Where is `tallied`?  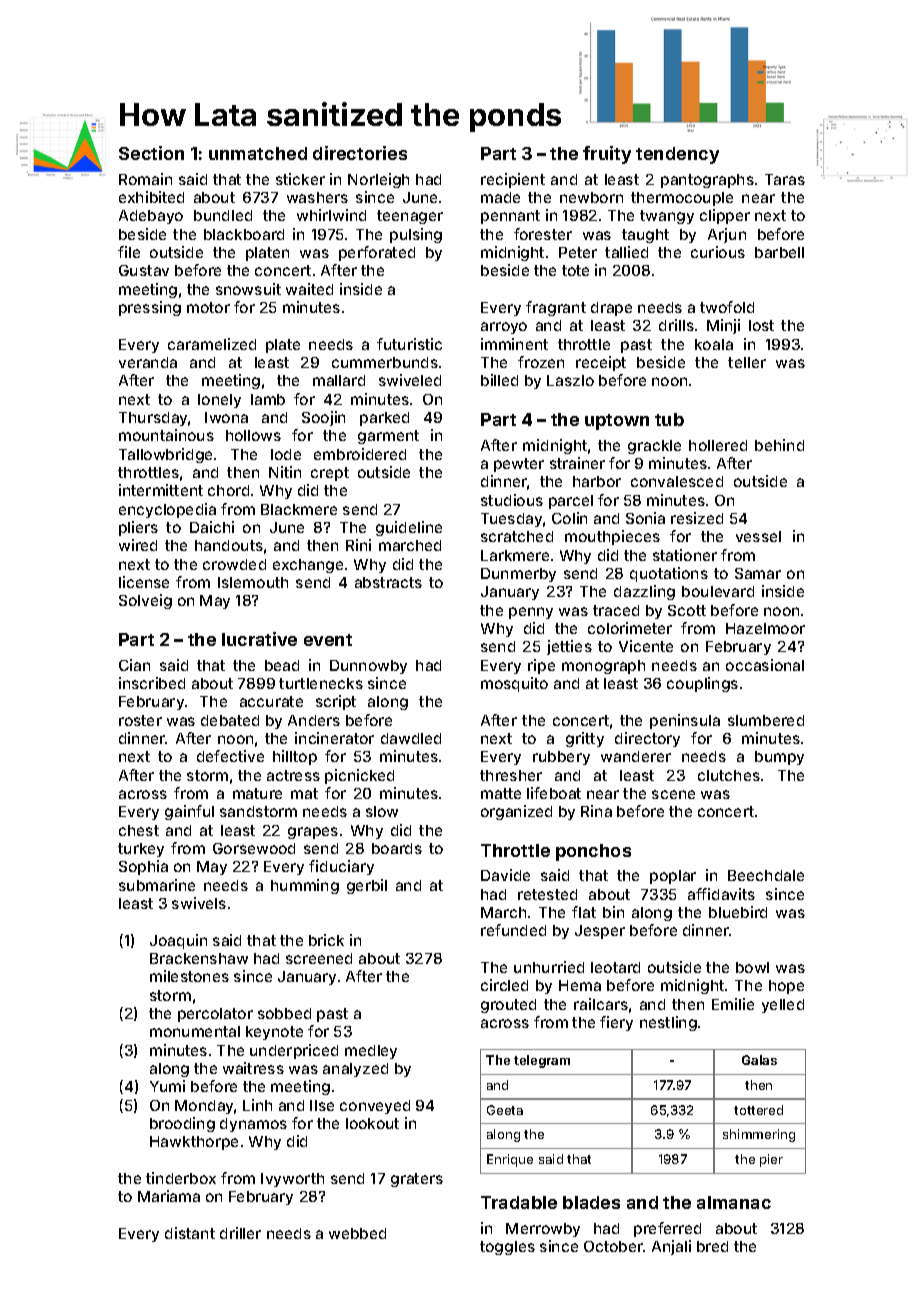
tallied is located at coordinates (626, 252).
